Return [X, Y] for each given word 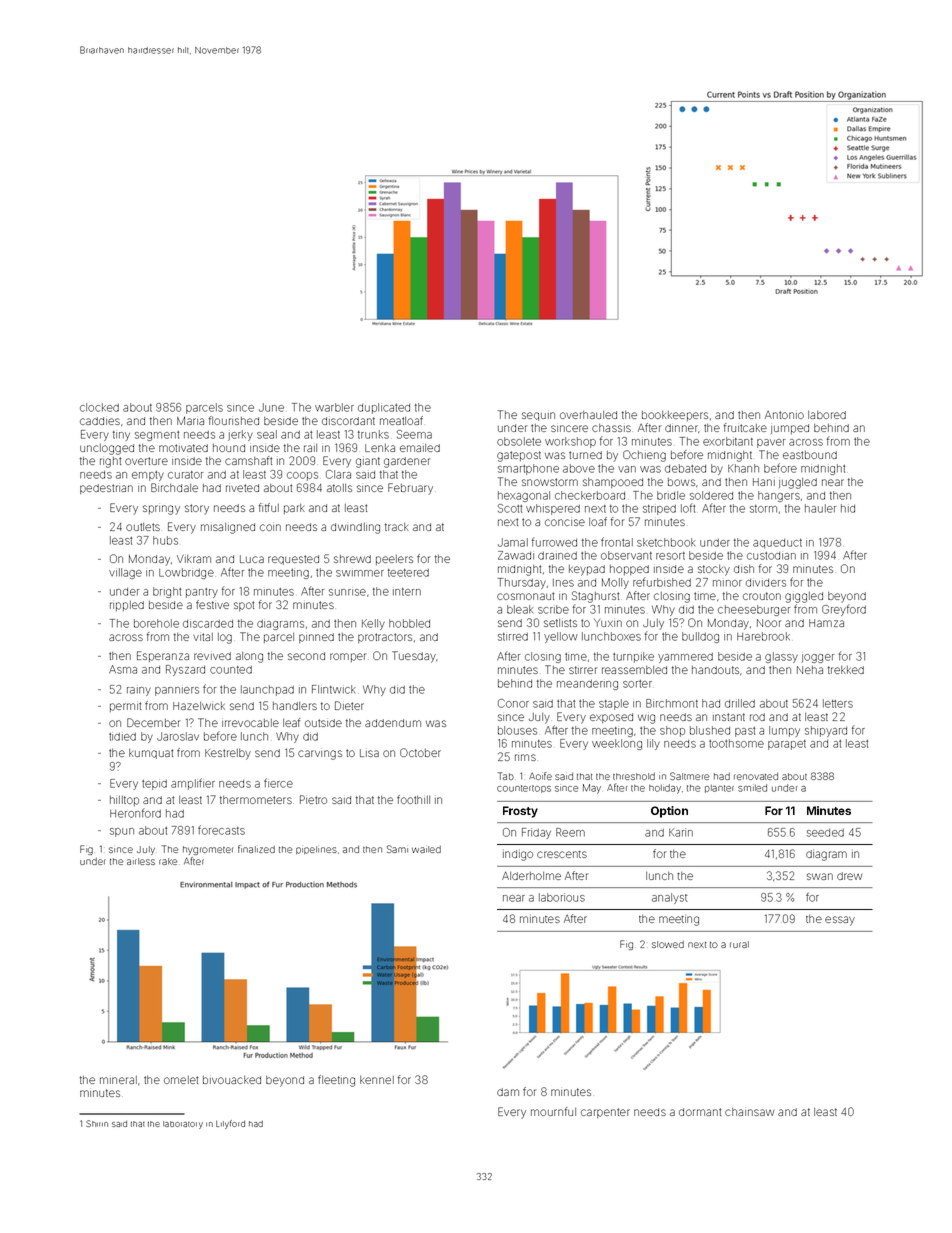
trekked [846, 670]
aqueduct [777, 543]
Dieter [349, 705]
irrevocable [250, 723]
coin [270, 527]
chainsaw [749, 1112]
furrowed [554, 542]
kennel [377, 1080]
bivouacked [232, 1080]
